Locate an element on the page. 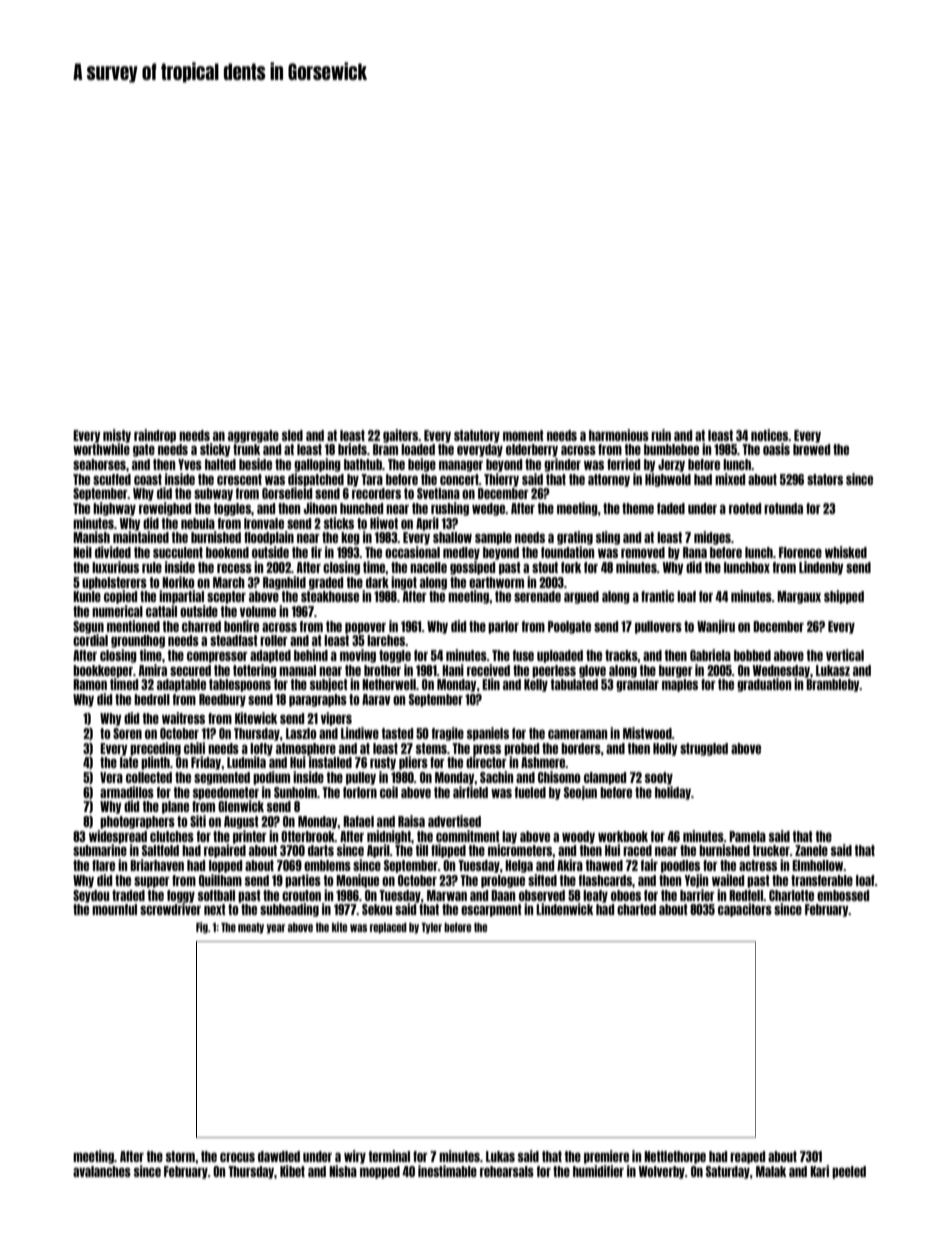 Image resolution: width=952 pixels, height=1233 pixels. embossed is located at coordinates (843, 895).
